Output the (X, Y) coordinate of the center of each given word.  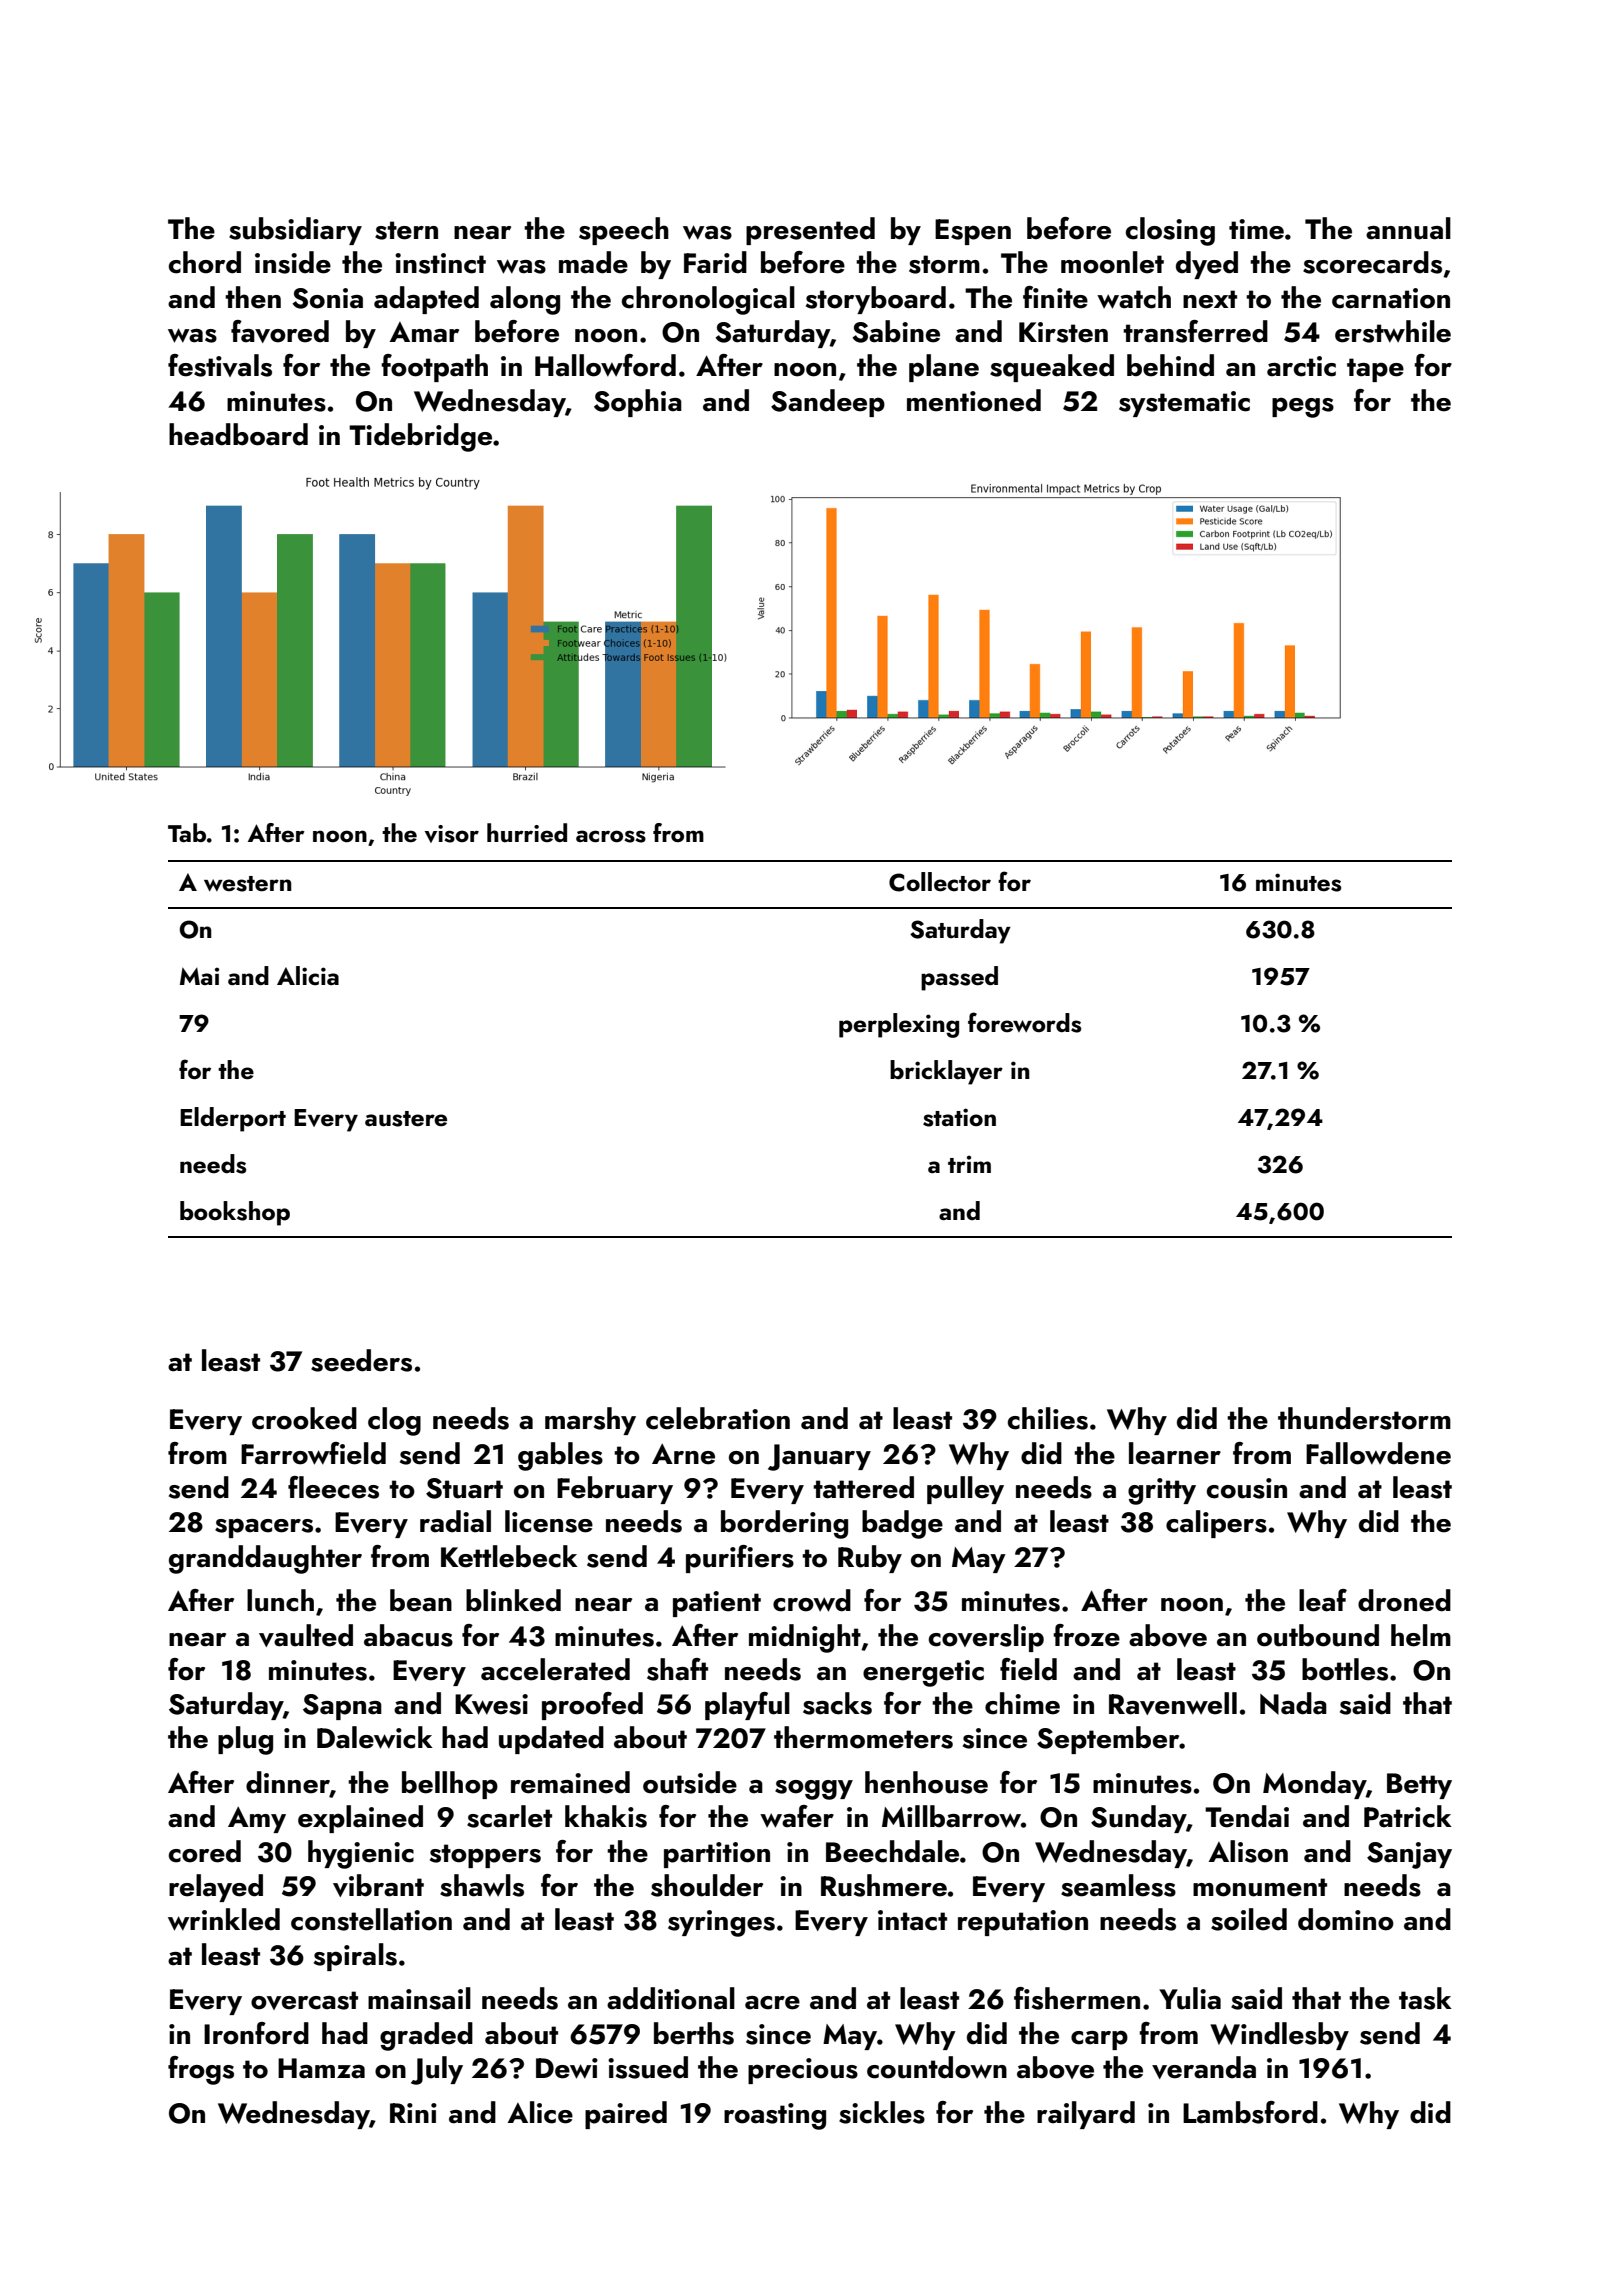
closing (1170, 231)
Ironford (256, 2033)
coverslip (986, 1638)
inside (293, 262)
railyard (1086, 2115)
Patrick (1408, 1816)
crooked (304, 1418)
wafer (797, 1816)
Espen (973, 232)
